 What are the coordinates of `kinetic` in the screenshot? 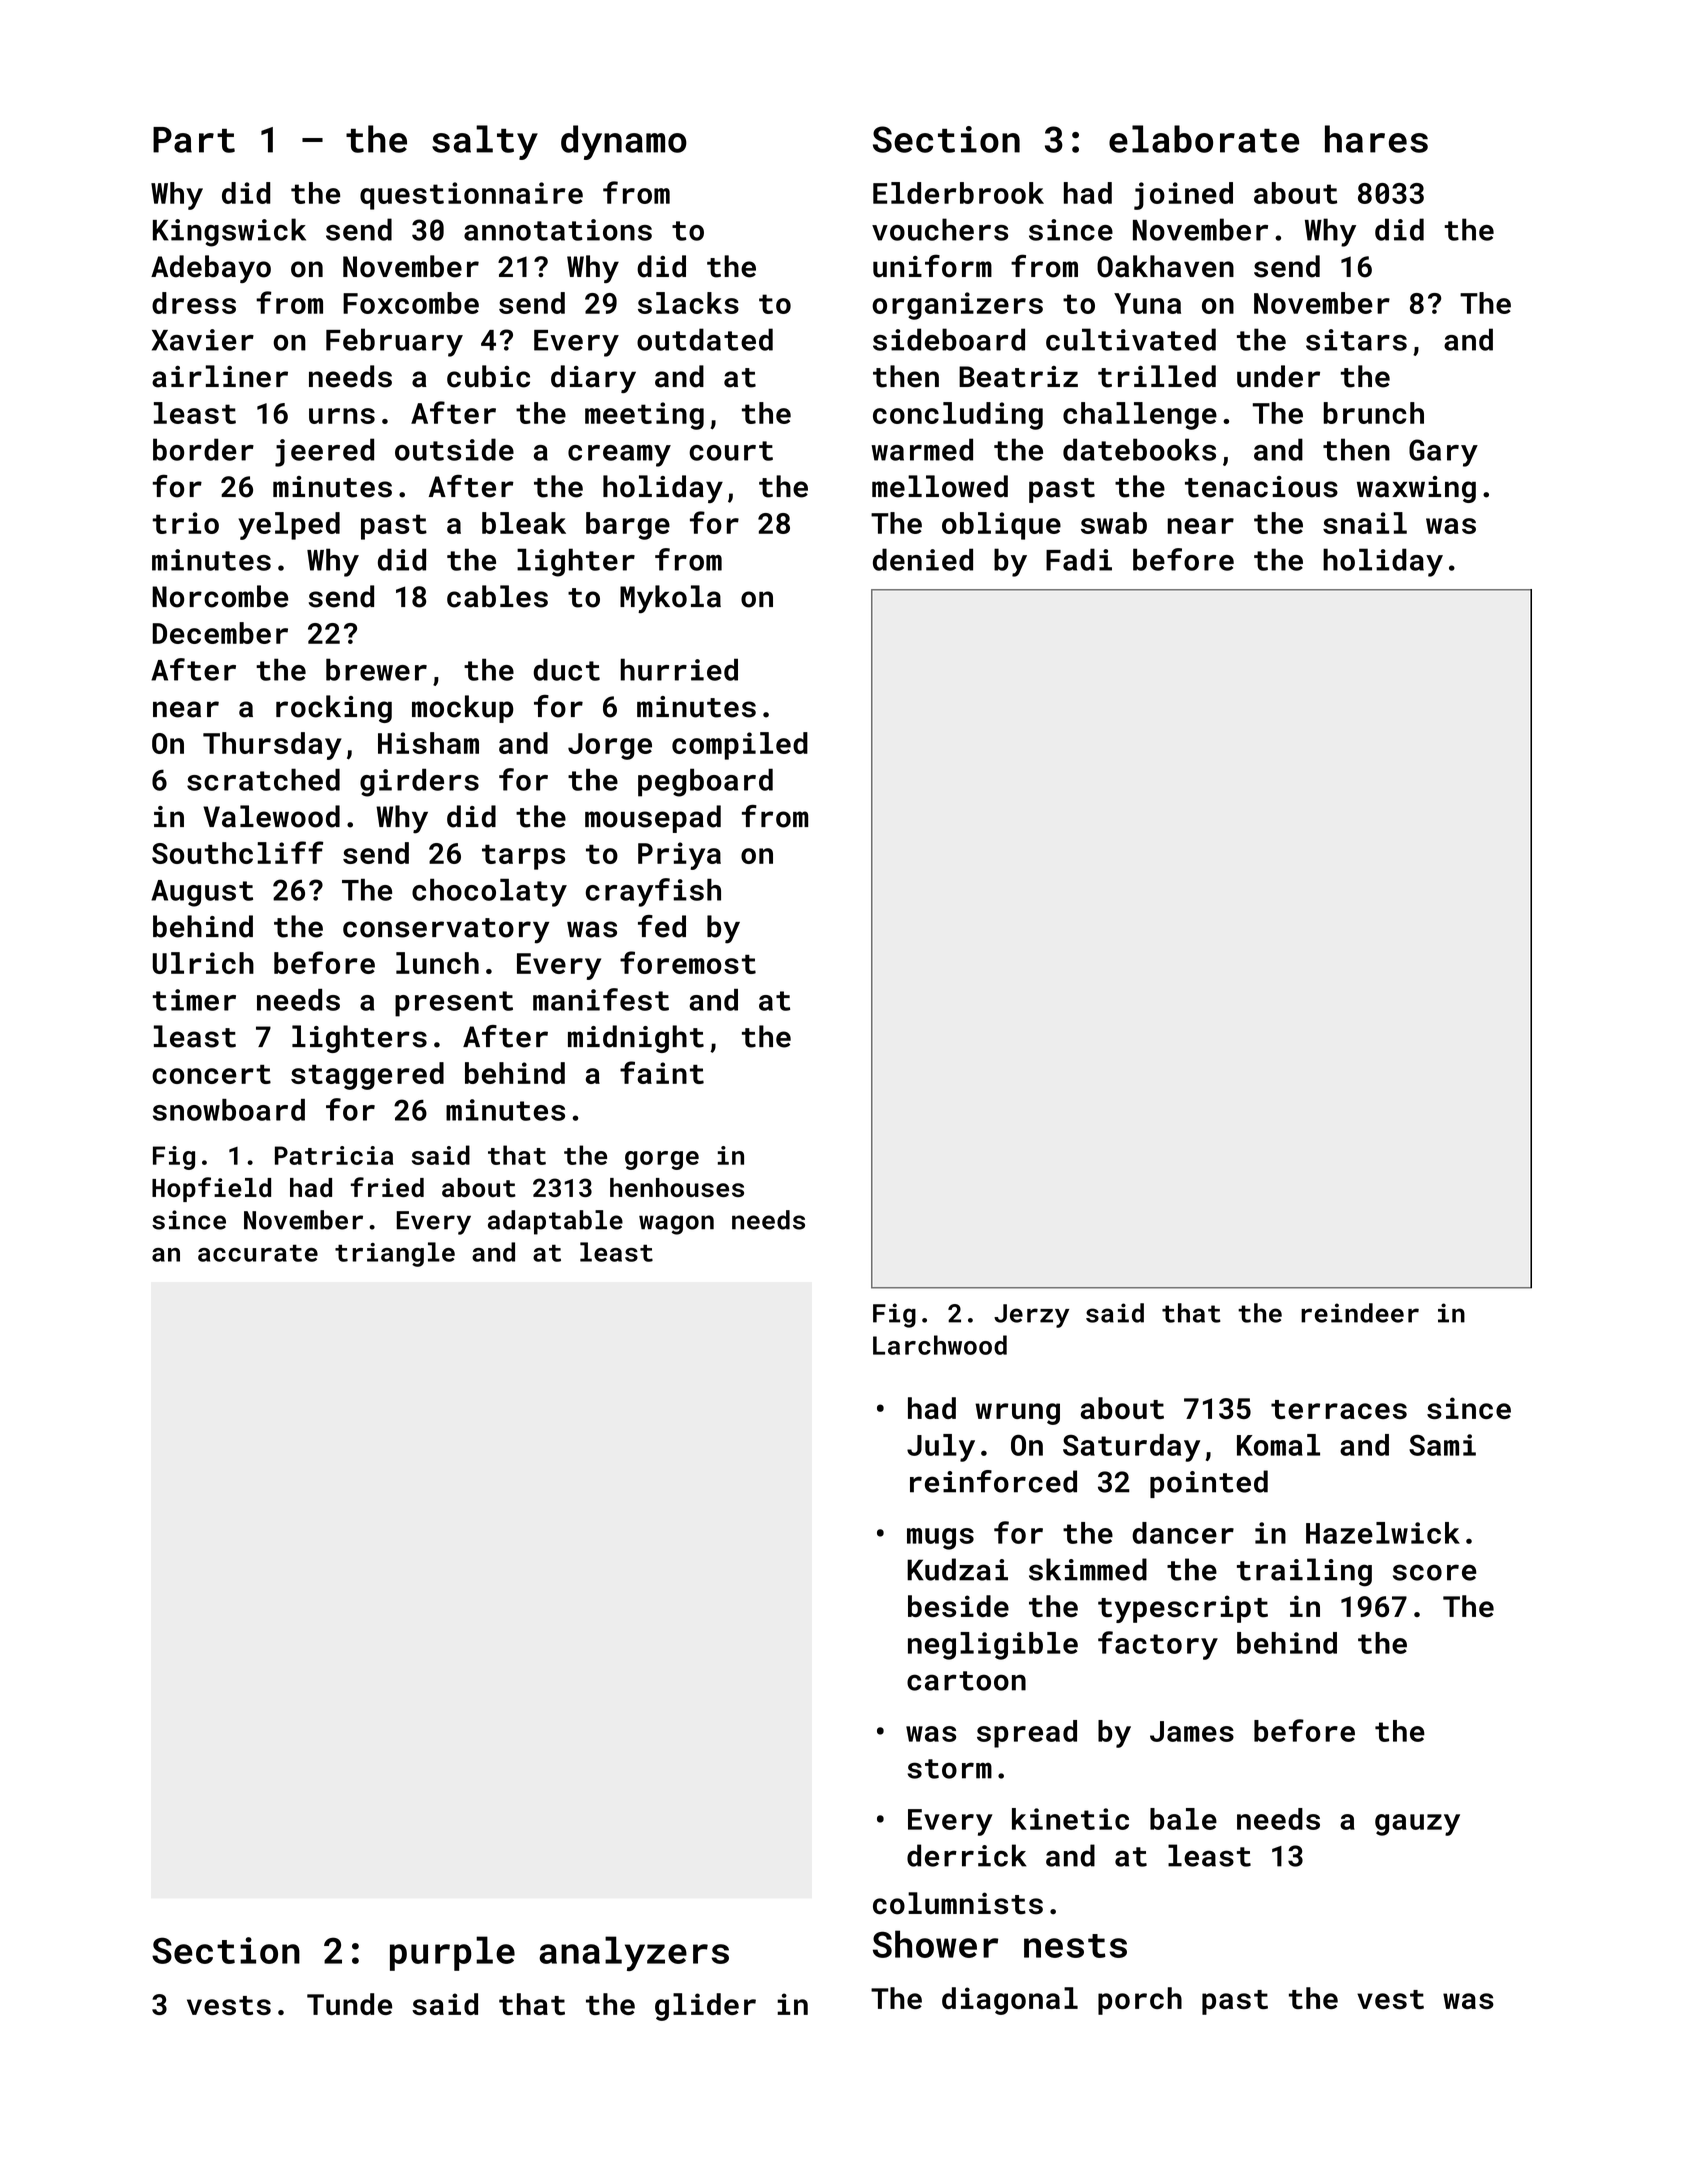 It's located at (1070, 1819).
